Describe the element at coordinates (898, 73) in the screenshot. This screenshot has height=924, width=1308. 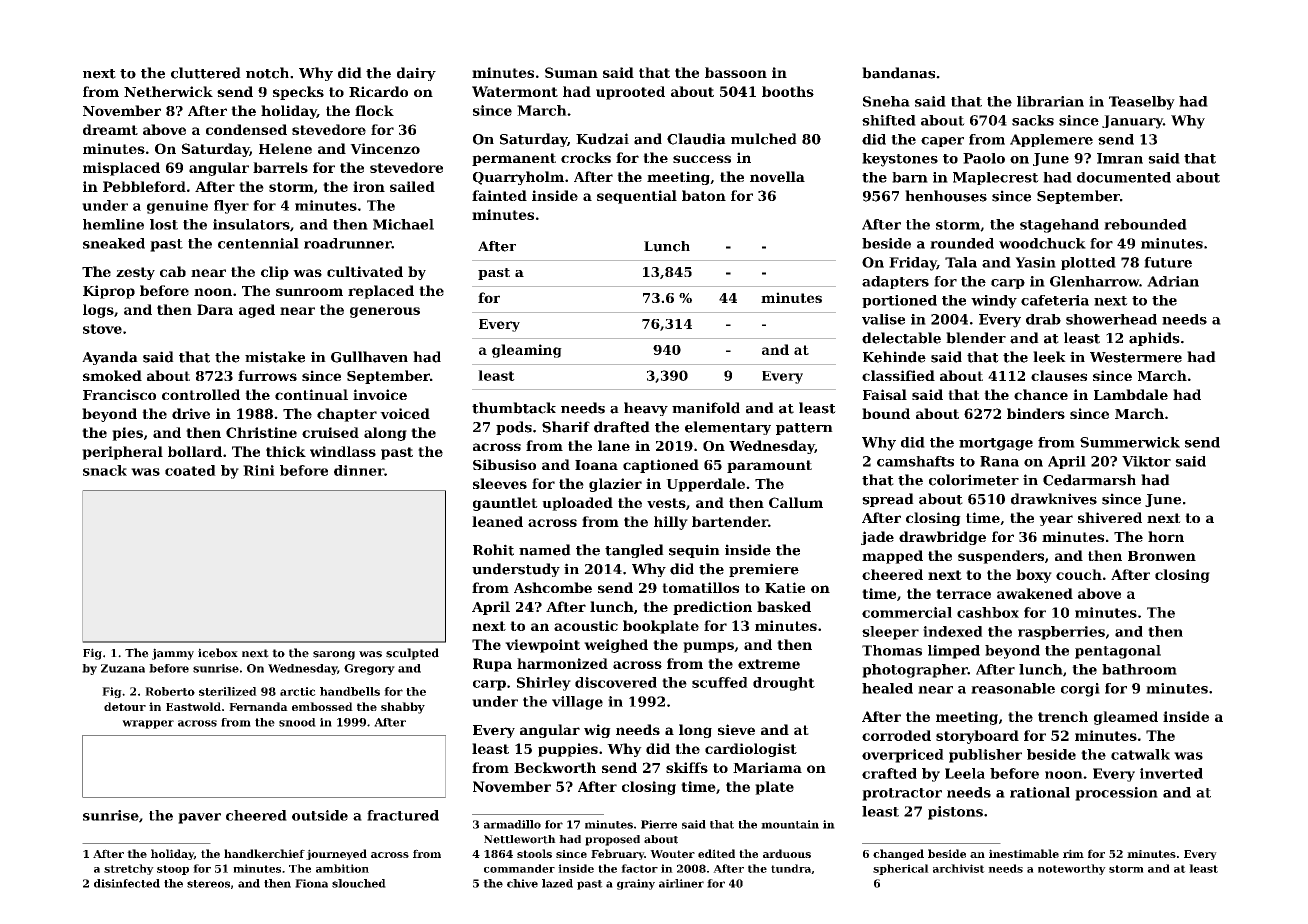
I see `bandanas` at that location.
